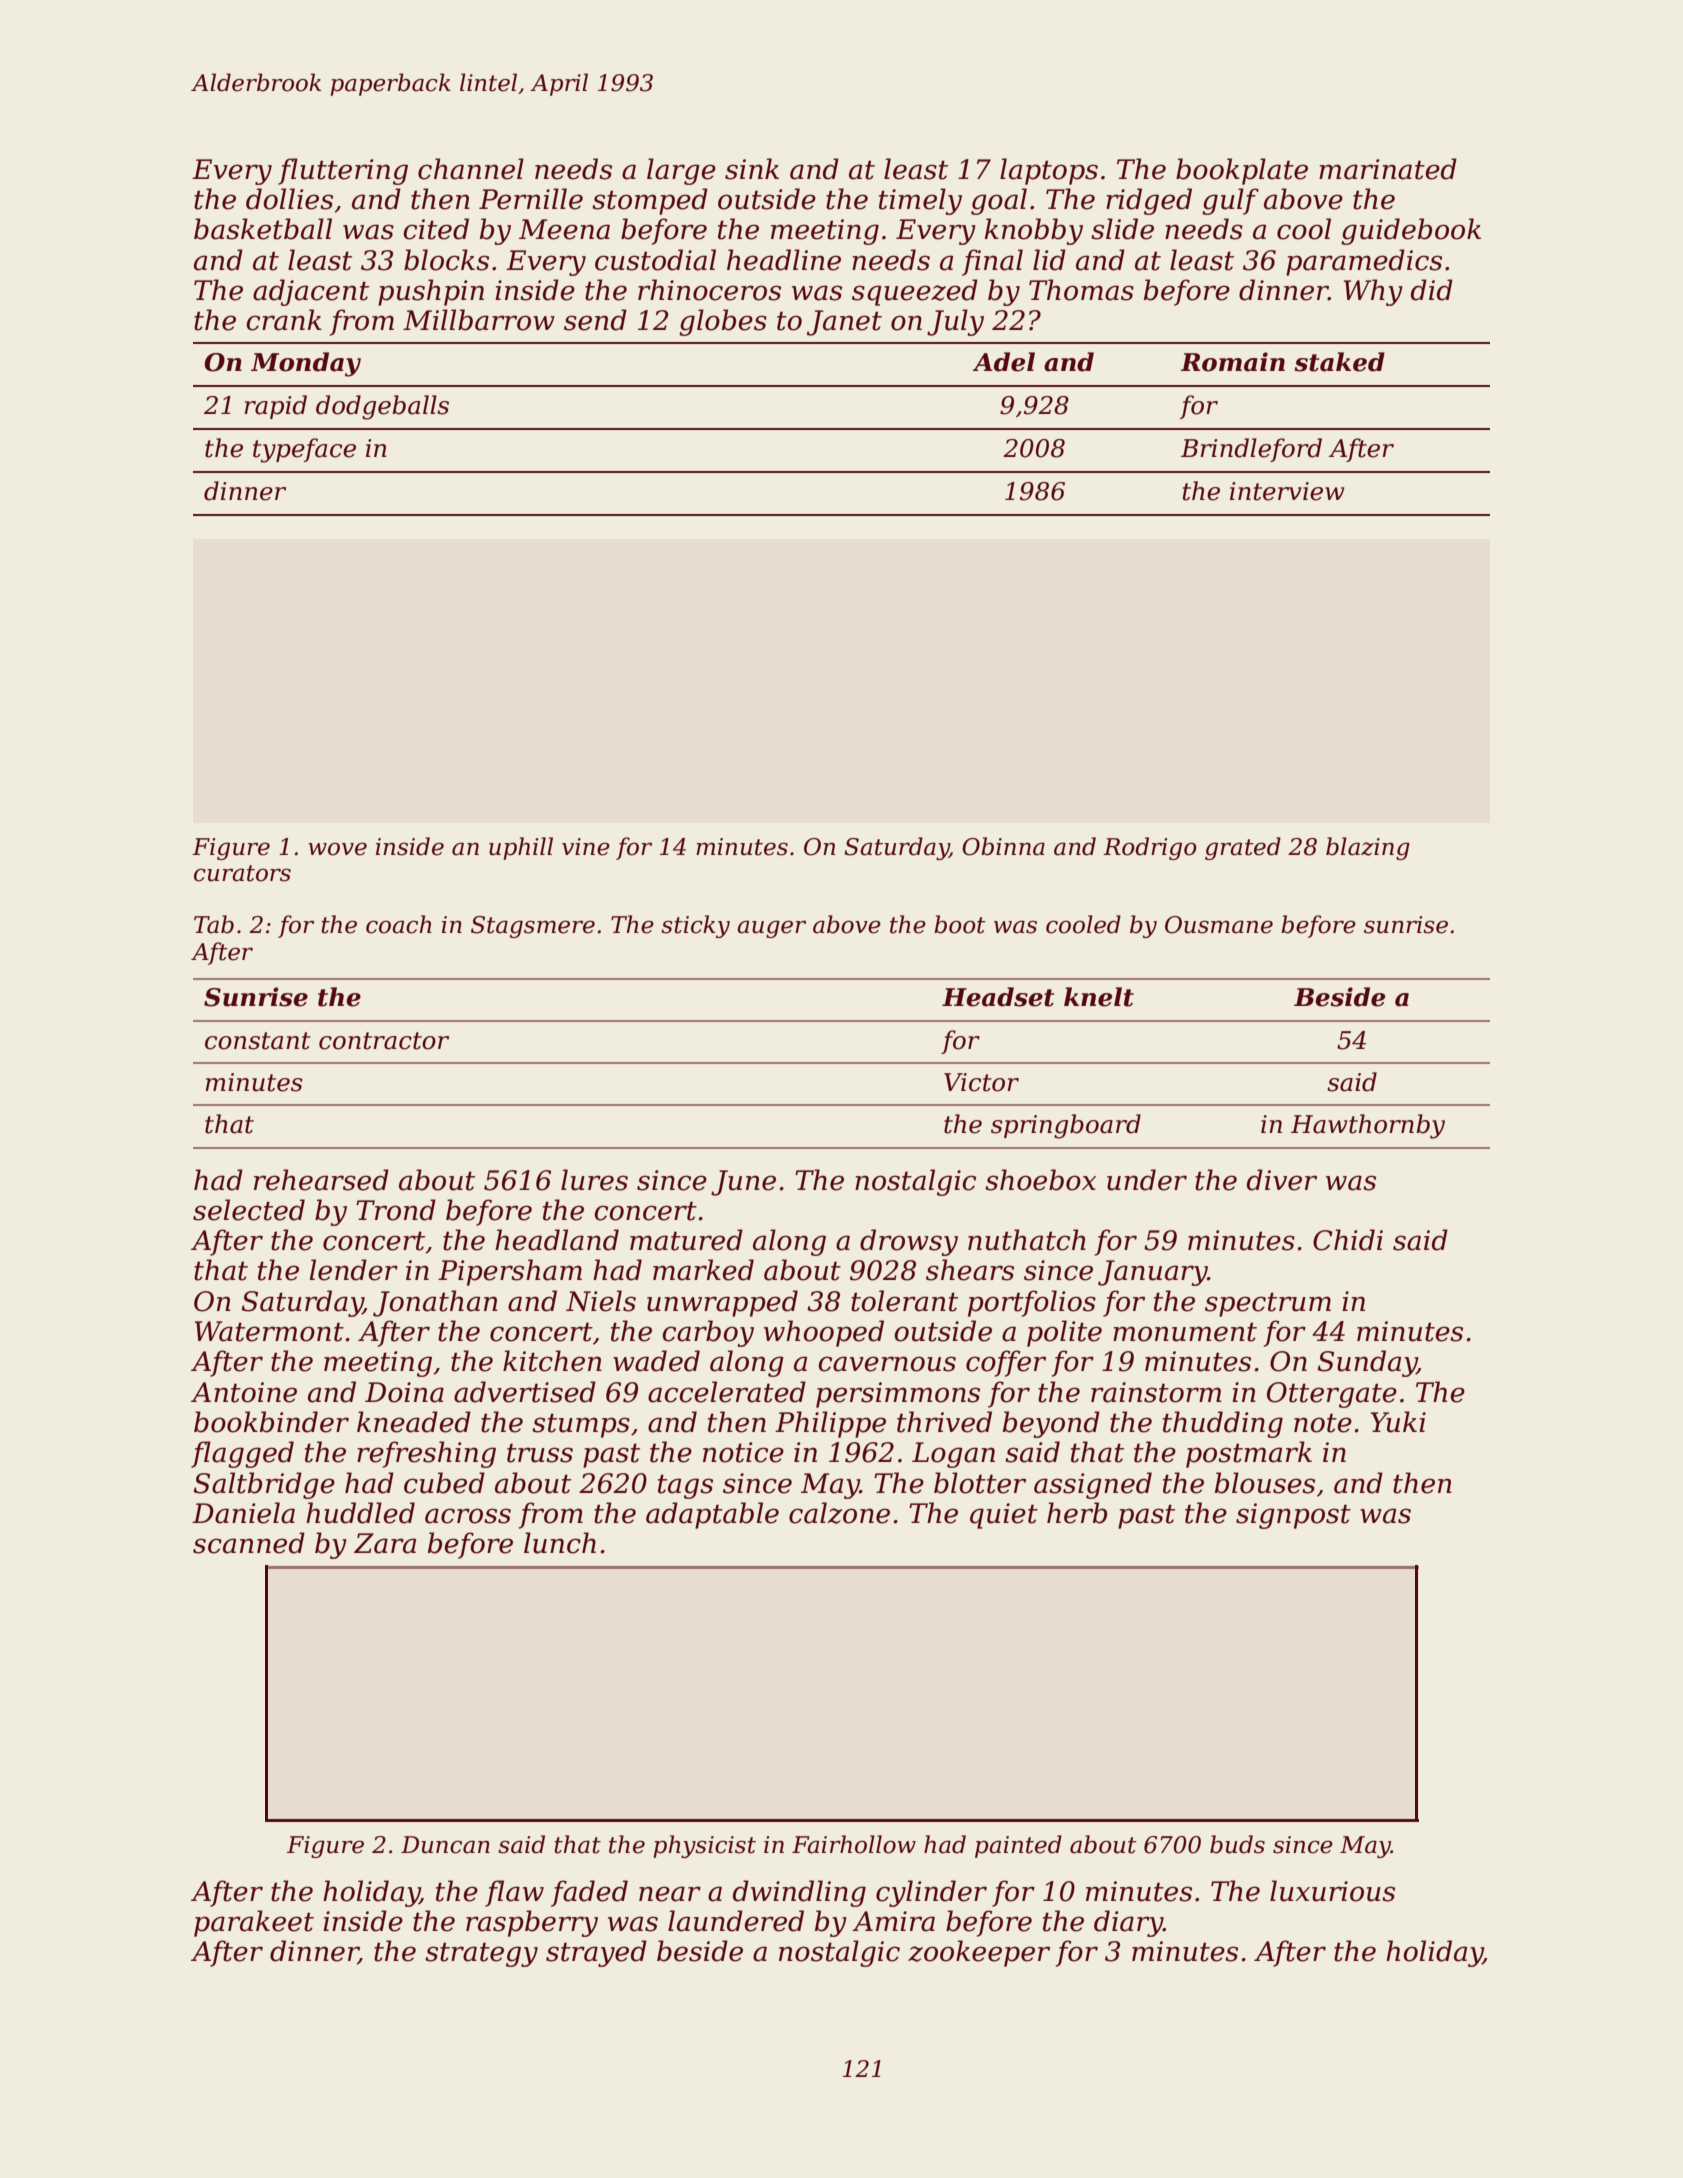  Describe the element at coordinates (254, 1923) in the screenshot. I see `parakeet` at that location.
